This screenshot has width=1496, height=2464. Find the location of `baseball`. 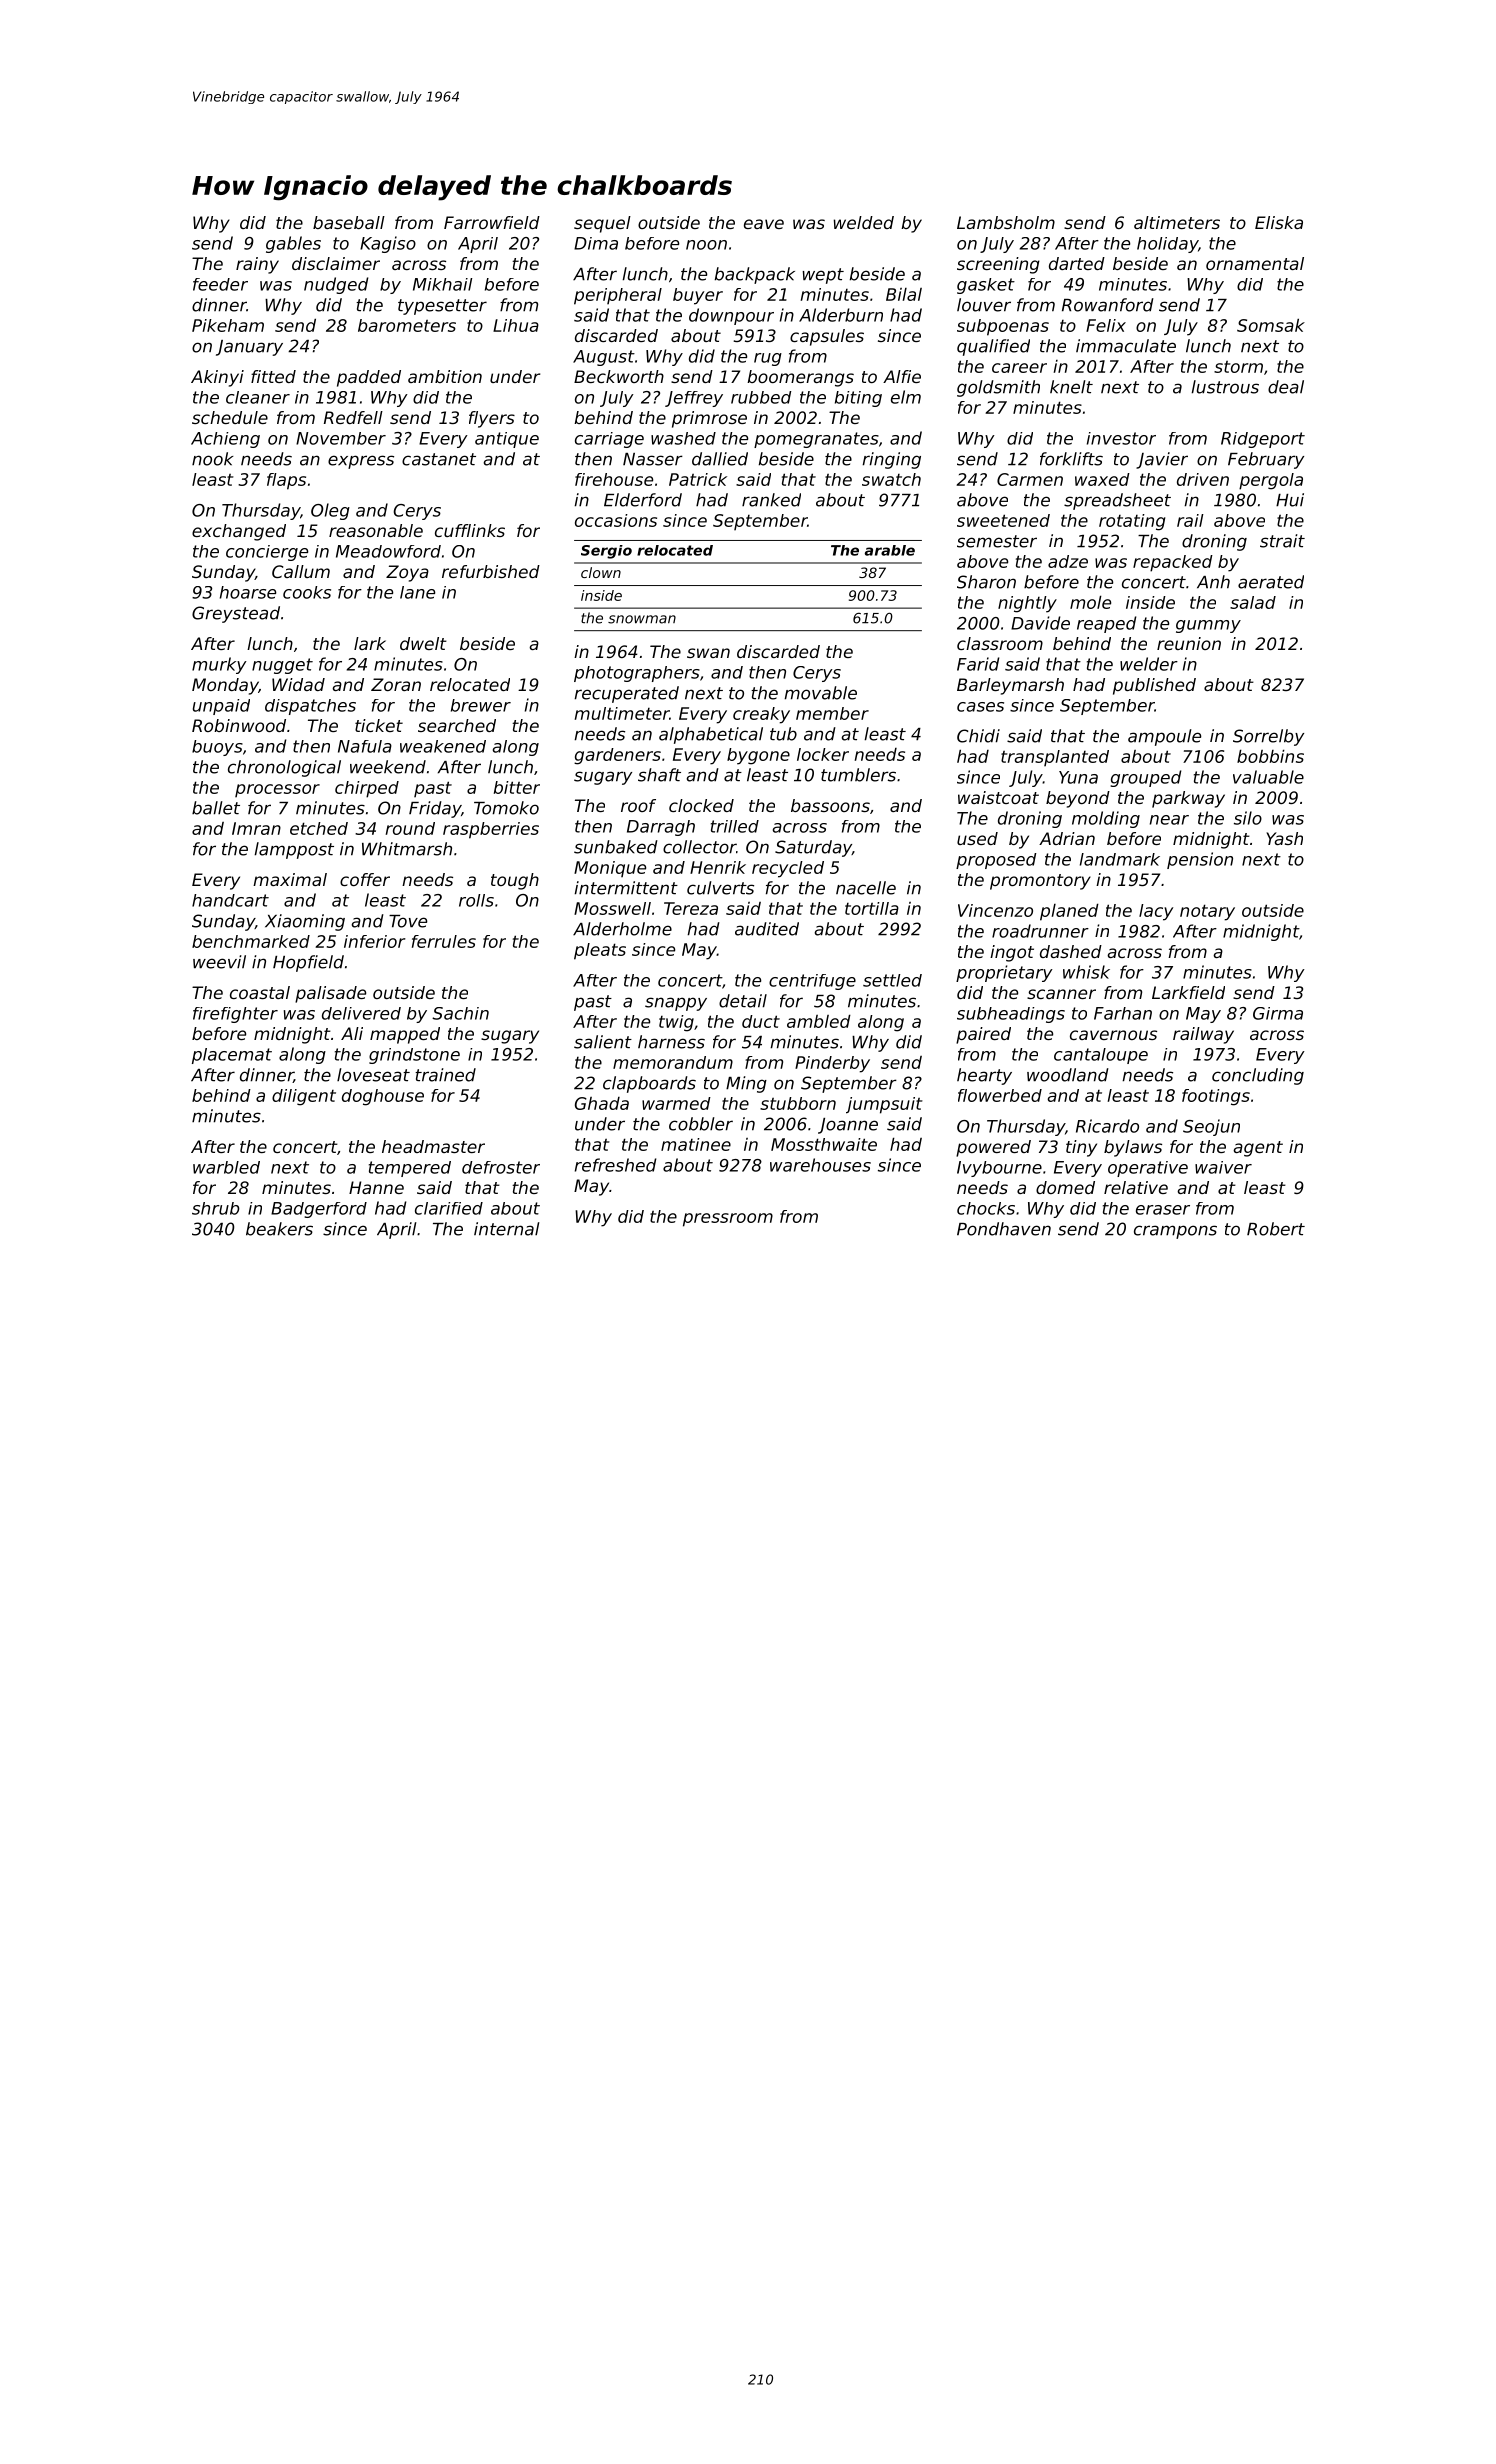

baseball is located at coordinates (349, 222).
